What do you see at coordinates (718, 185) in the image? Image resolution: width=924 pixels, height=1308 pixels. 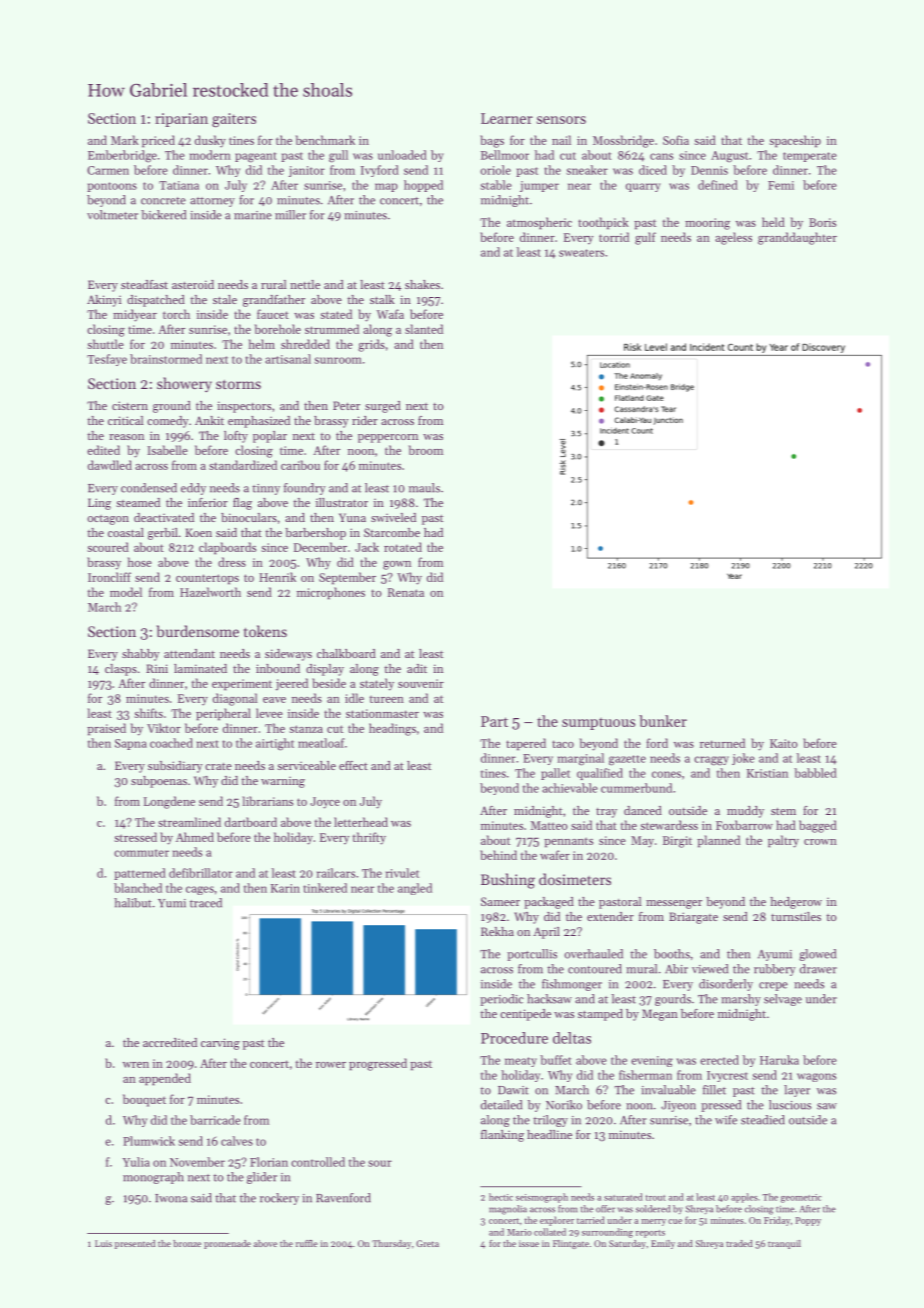 I see `defined` at bounding box center [718, 185].
